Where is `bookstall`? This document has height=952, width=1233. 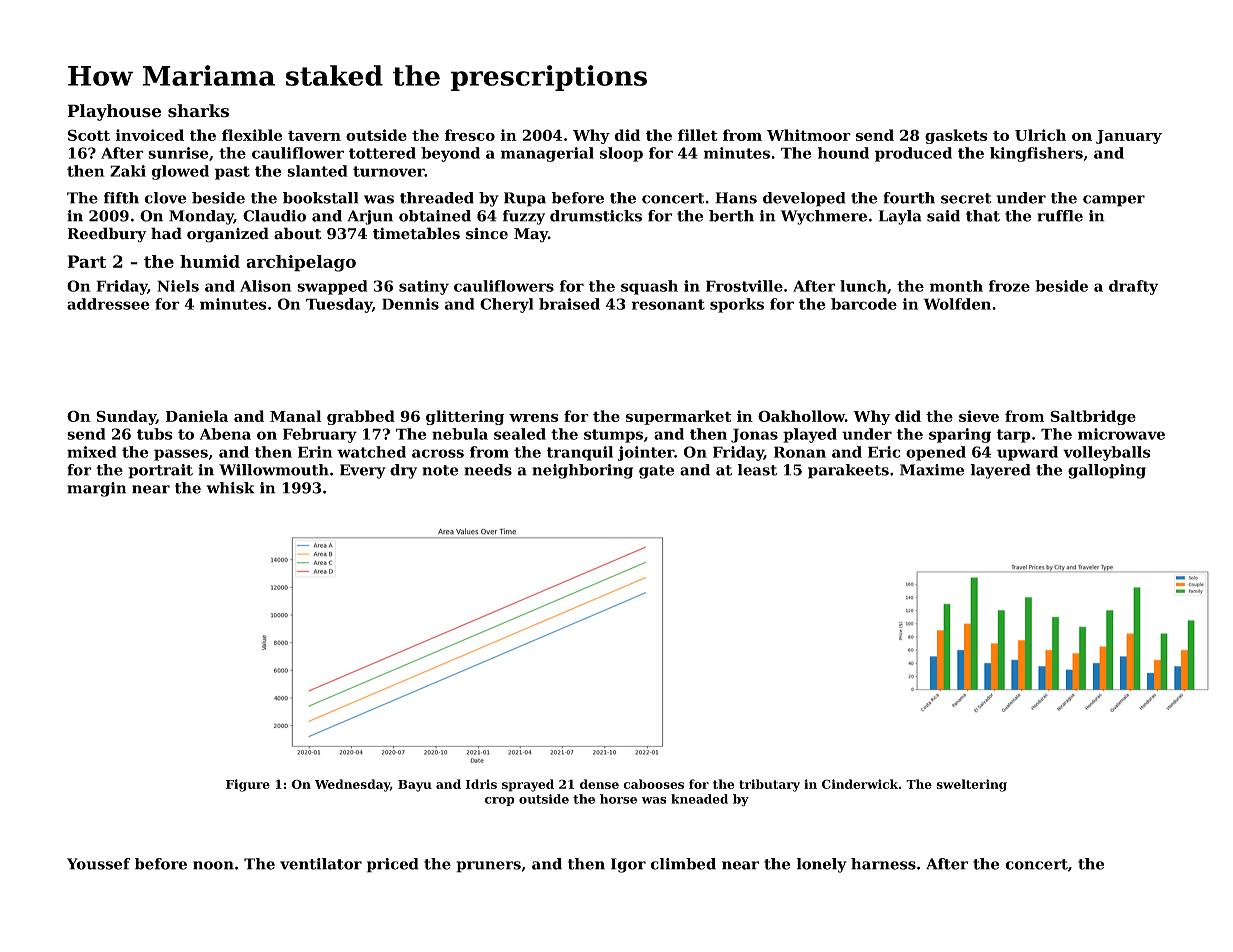 bookstall is located at coordinates (321, 198).
